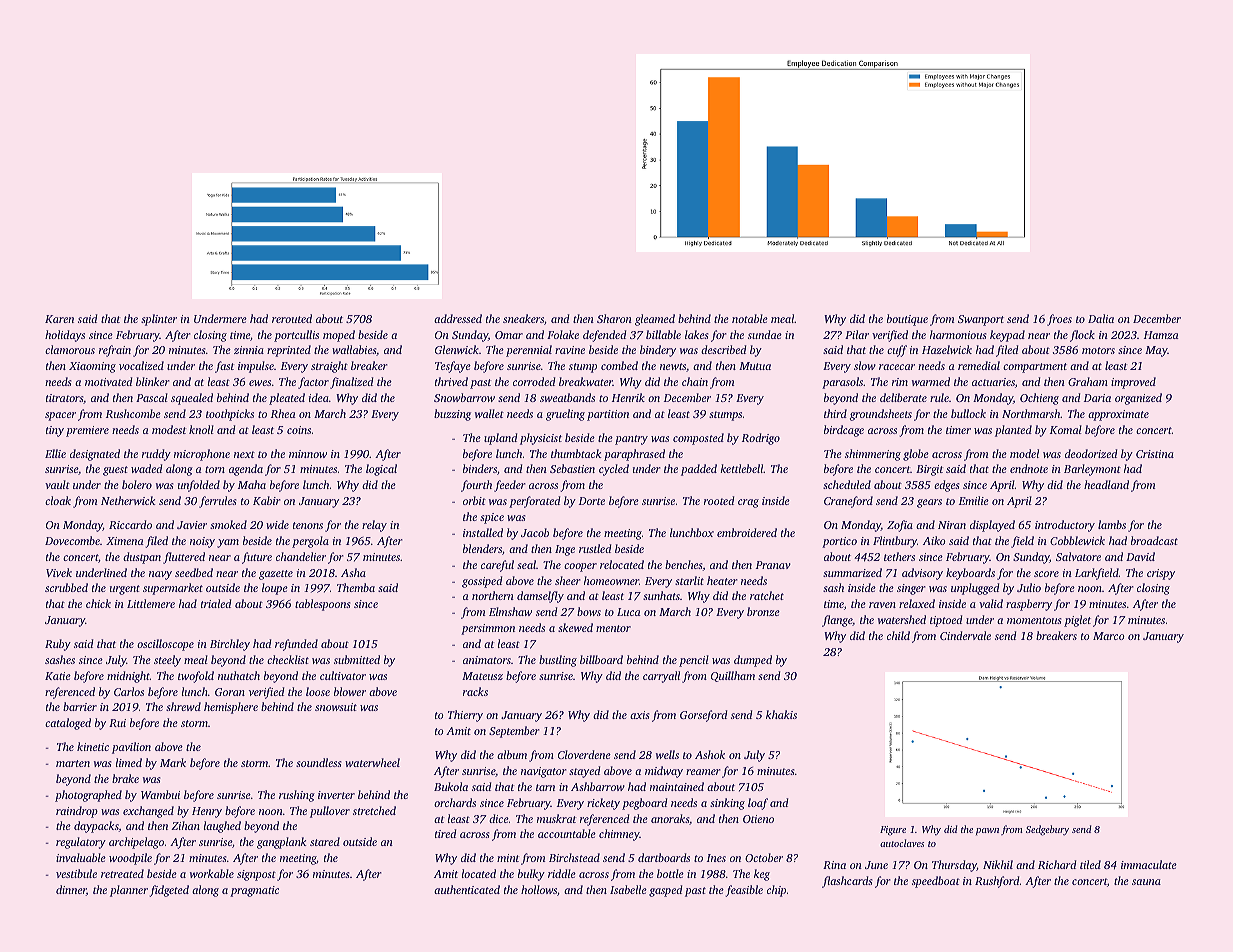 Image resolution: width=1233 pixels, height=952 pixels. What do you see at coordinates (339, 336) in the screenshot?
I see `moped` at bounding box center [339, 336].
